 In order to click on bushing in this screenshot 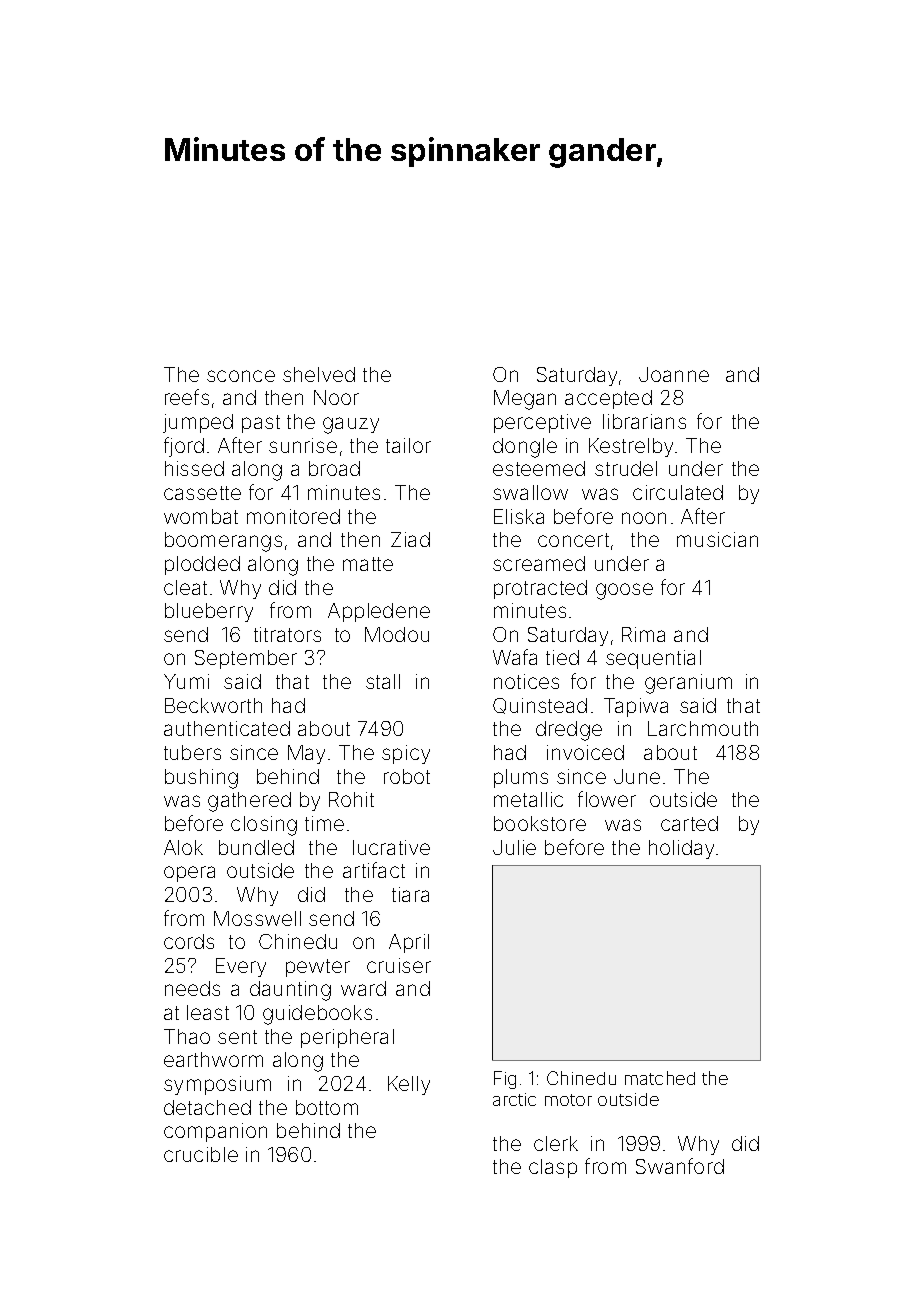, I will do `click(201, 779)`.
